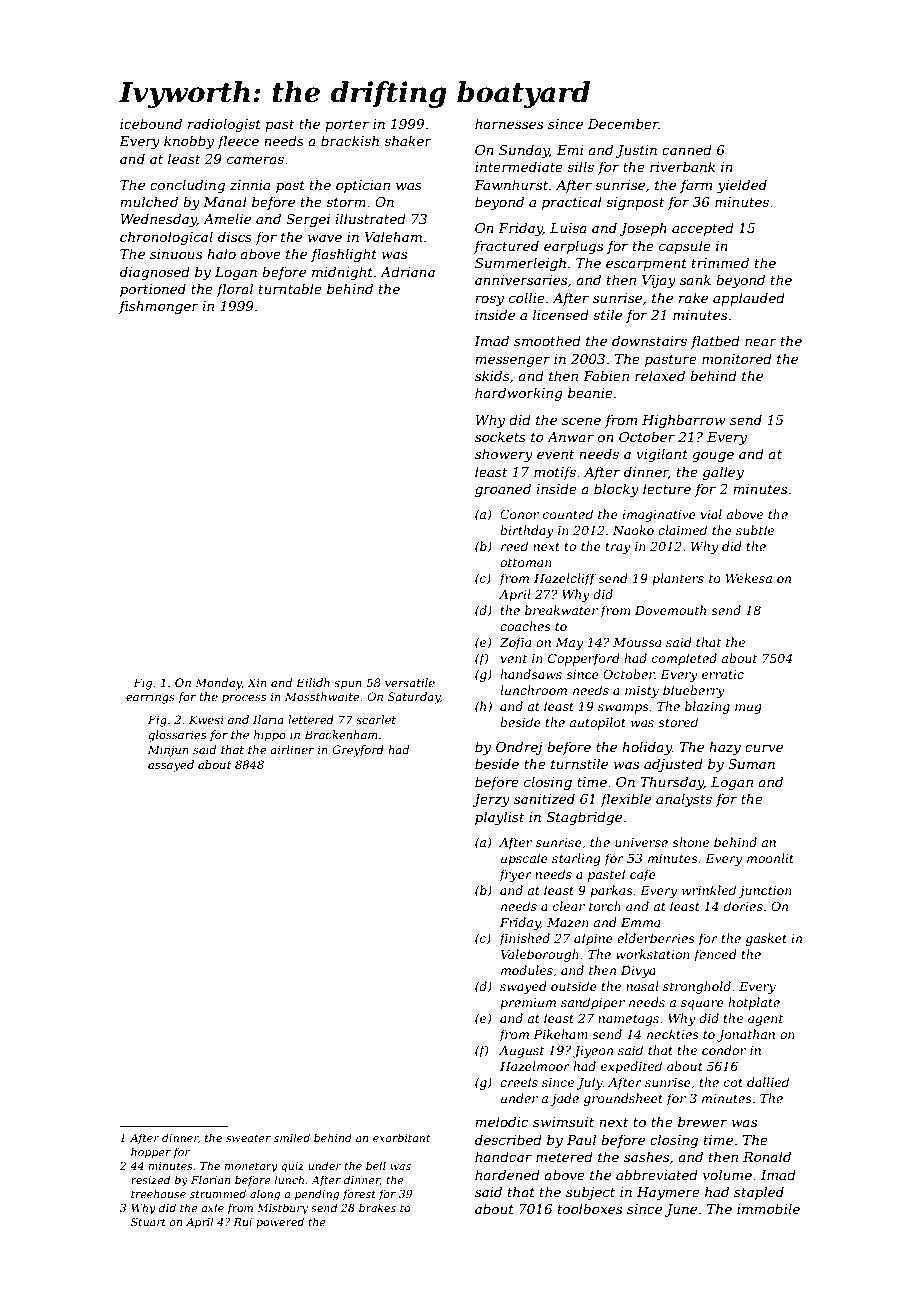  What do you see at coordinates (292, 749) in the page?
I see `airliner` at bounding box center [292, 749].
